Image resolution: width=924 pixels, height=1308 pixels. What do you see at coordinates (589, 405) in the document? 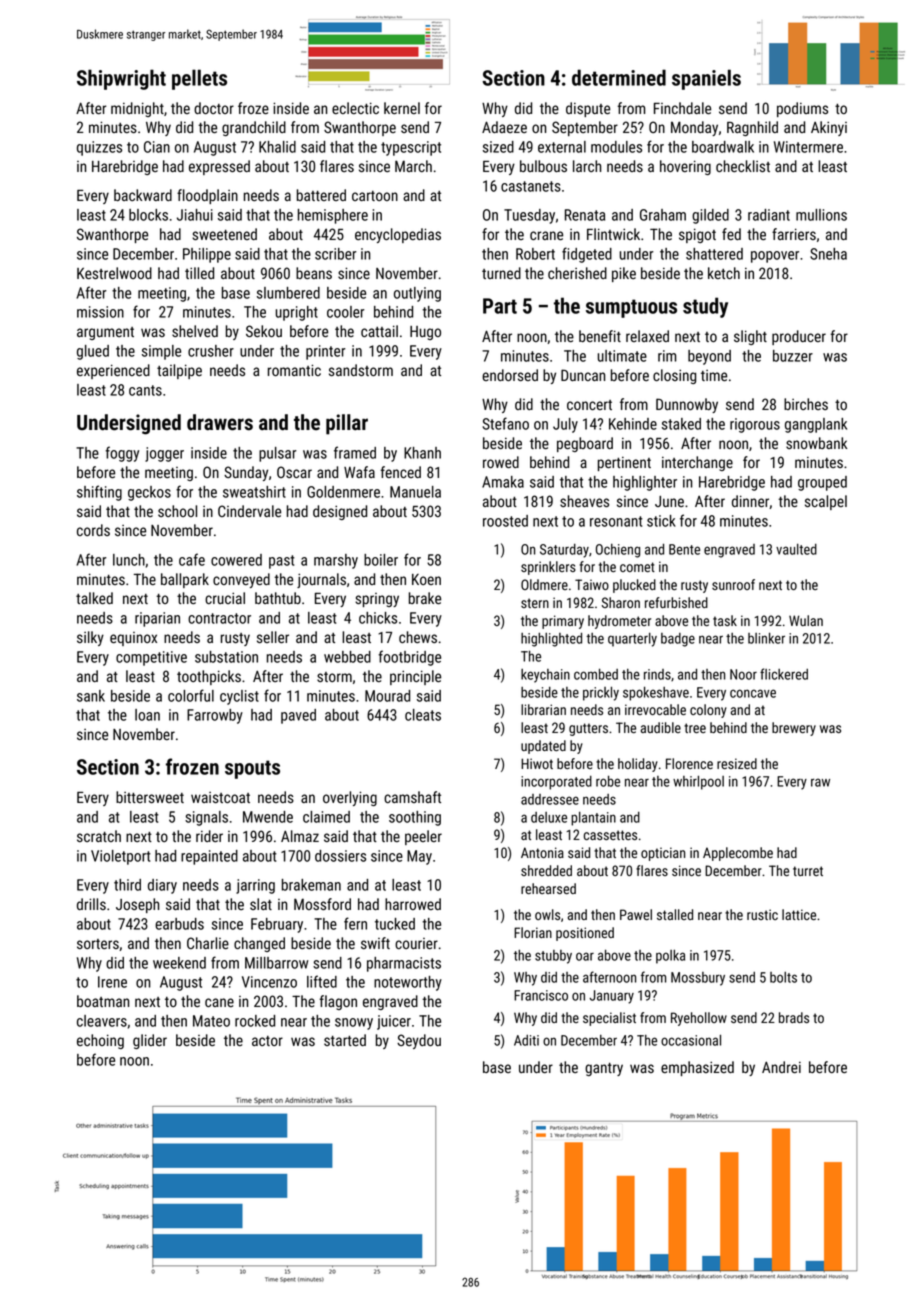
I see `concert` at bounding box center [589, 405].
